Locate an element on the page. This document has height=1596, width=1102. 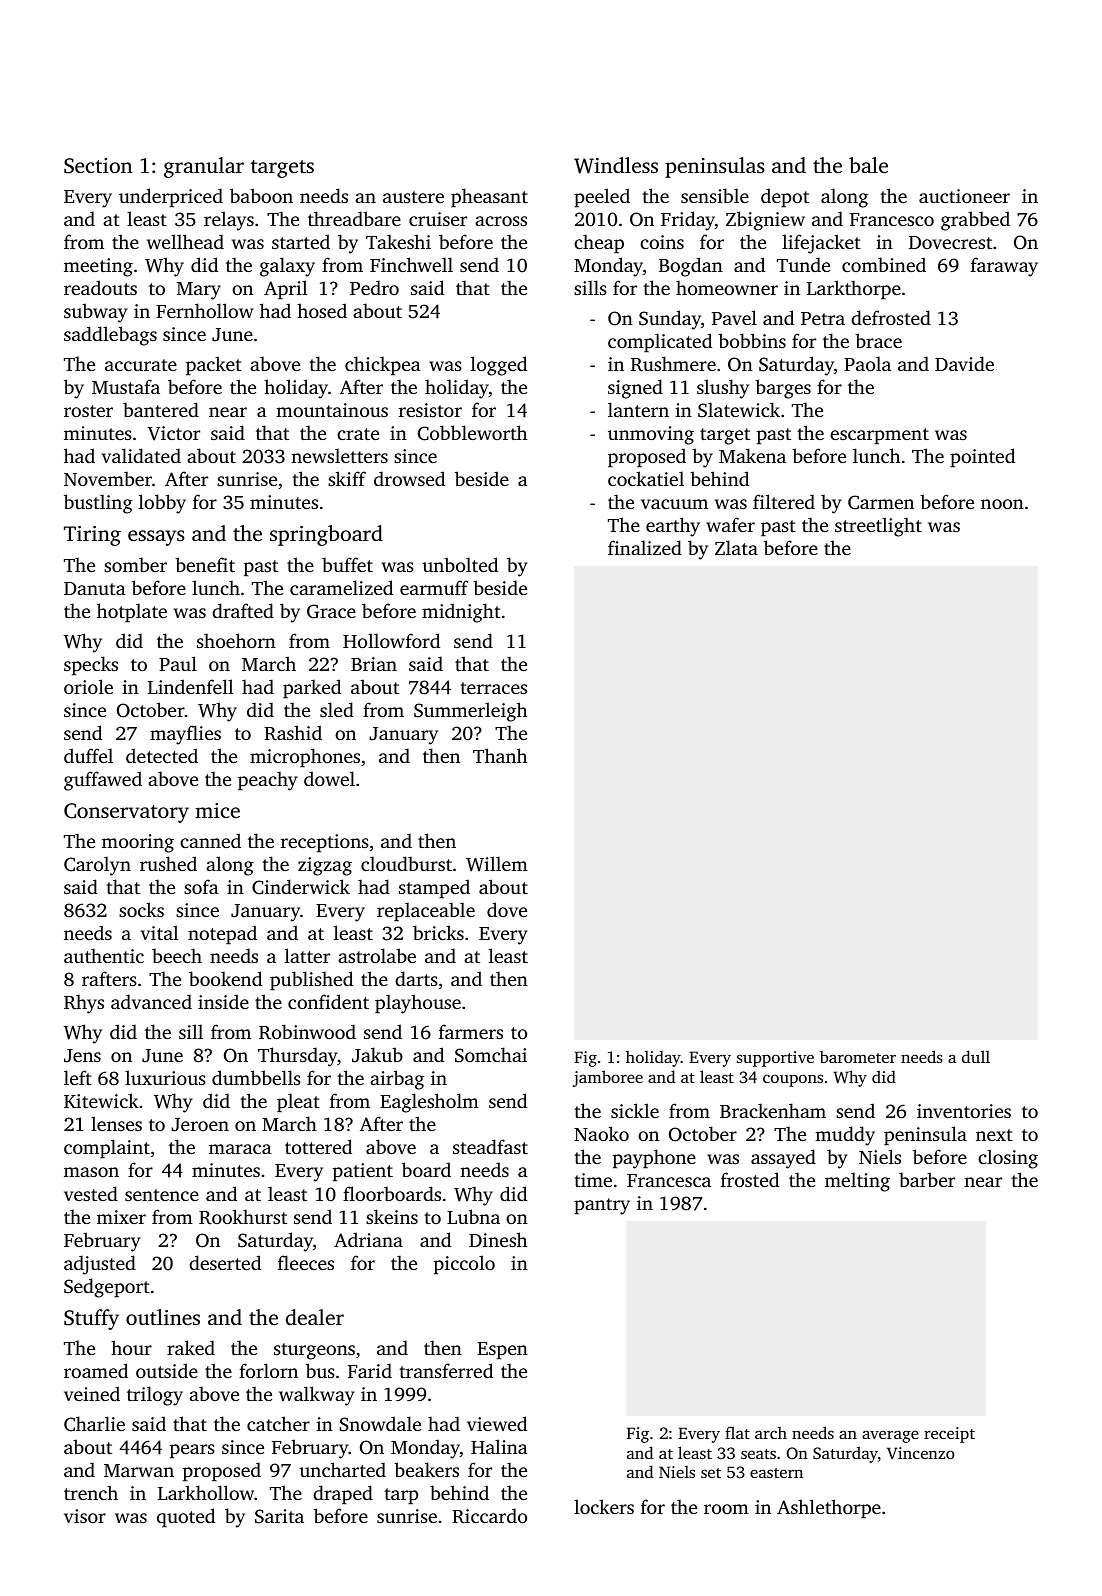
hotplate is located at coordinates (132, 613).
